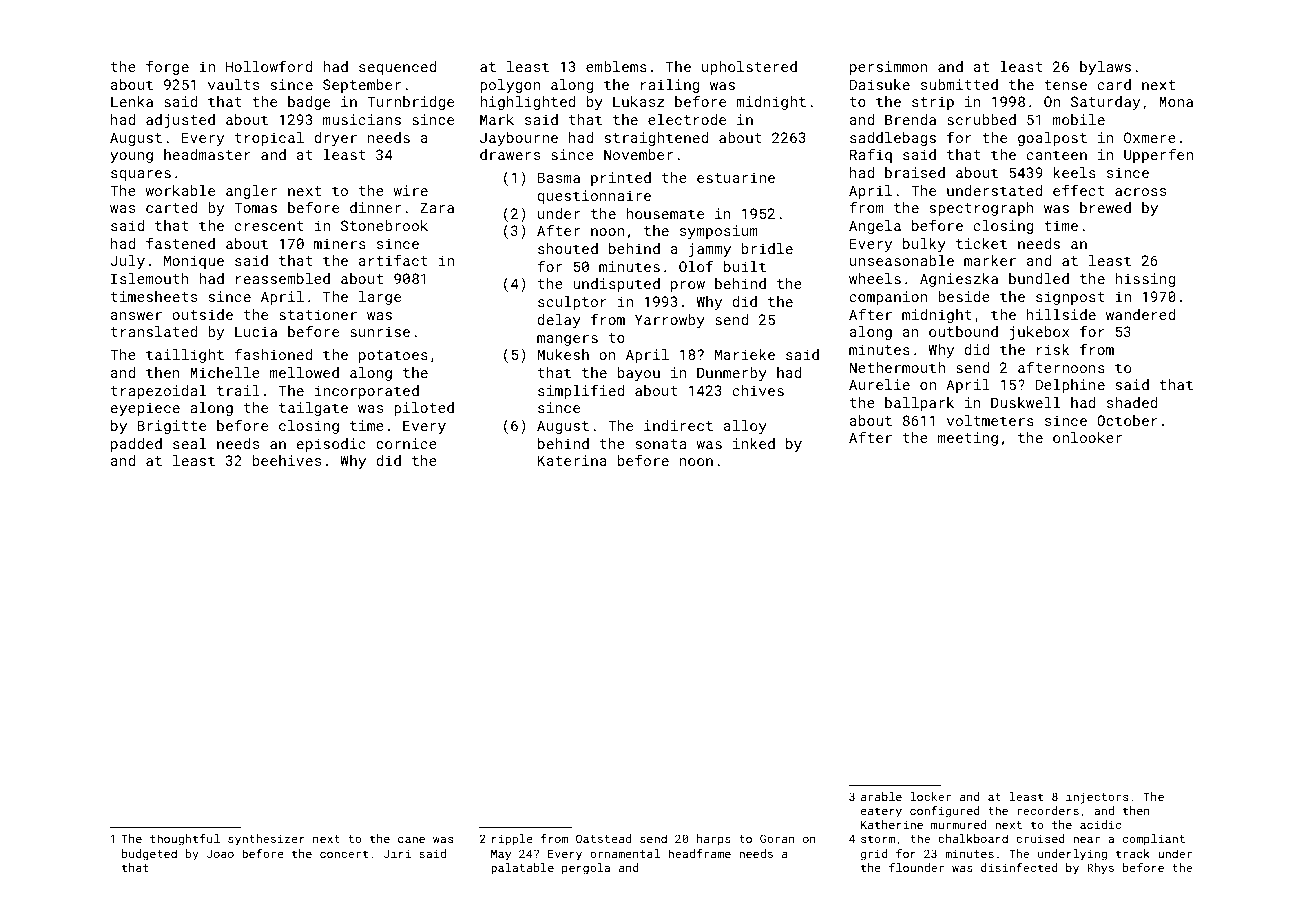 The width and height of the screenshot is (1308, 924). What do you see at coordinates (180, 121) in the screenshot?
I see `adjusted` at bounding box center [180, 121].
